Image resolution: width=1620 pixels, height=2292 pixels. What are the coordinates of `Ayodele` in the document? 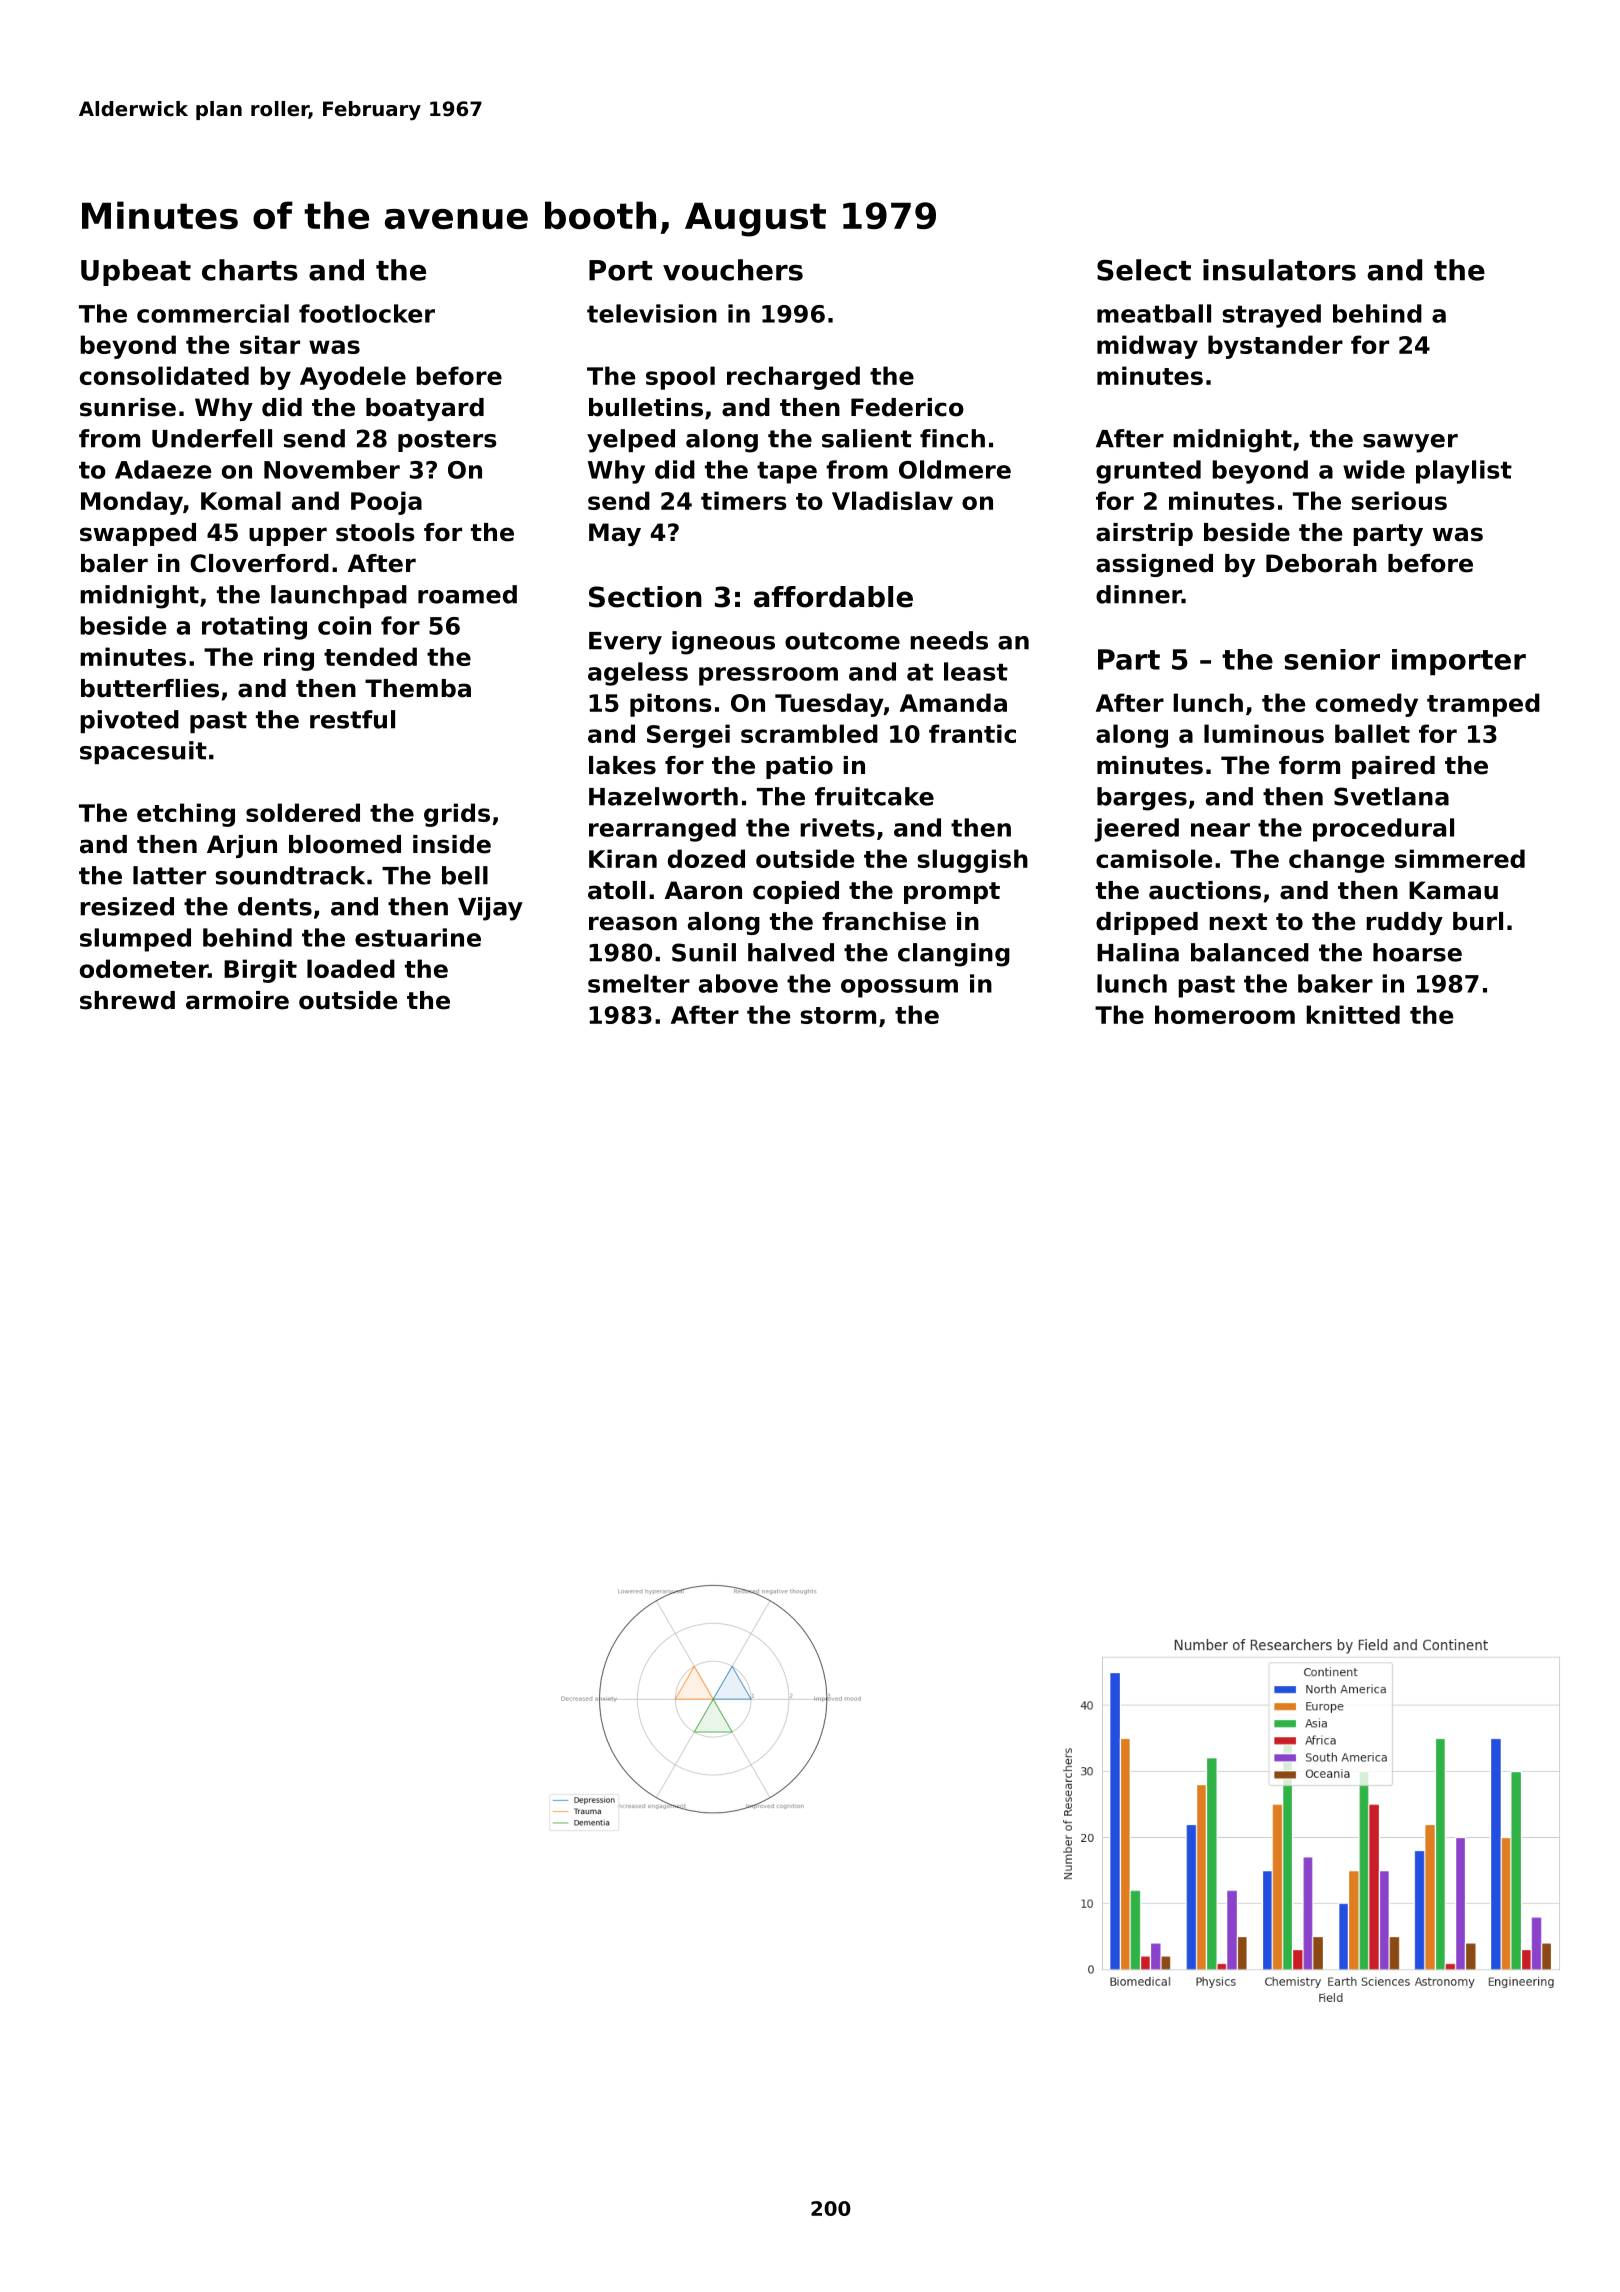 It's located at (353, 378).
